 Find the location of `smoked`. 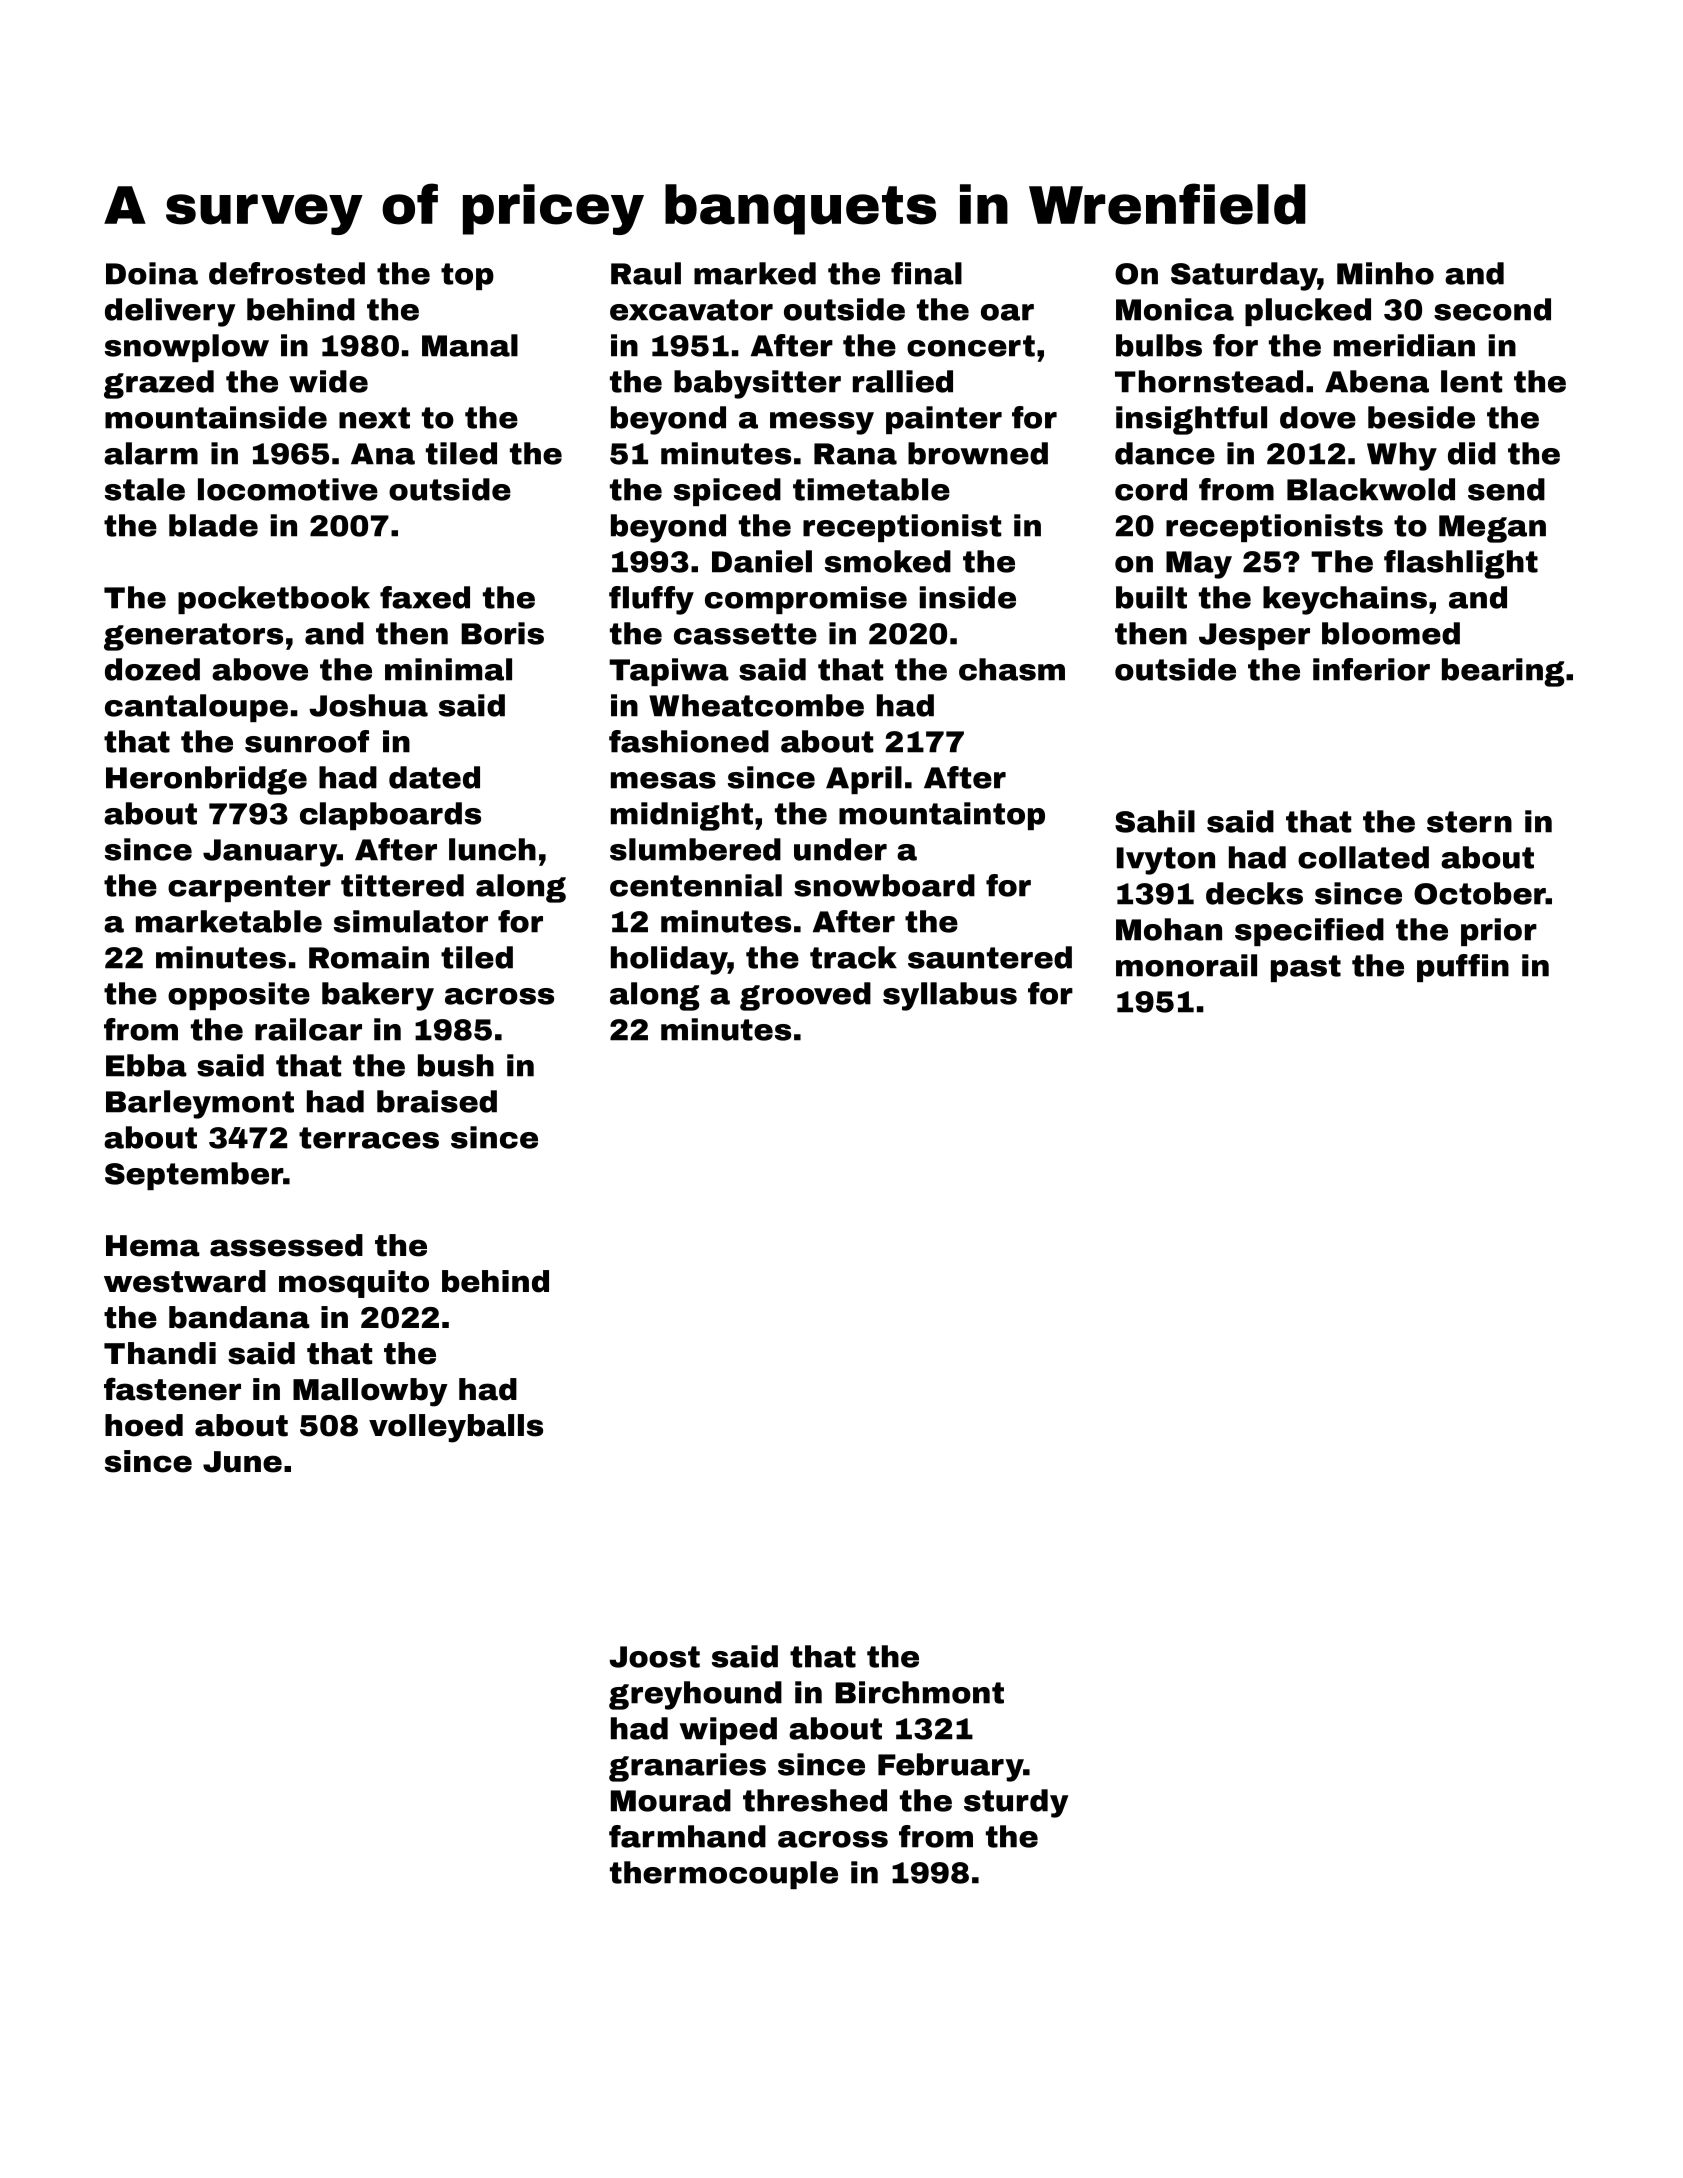

smoked is located at coordinates (888, 561).
